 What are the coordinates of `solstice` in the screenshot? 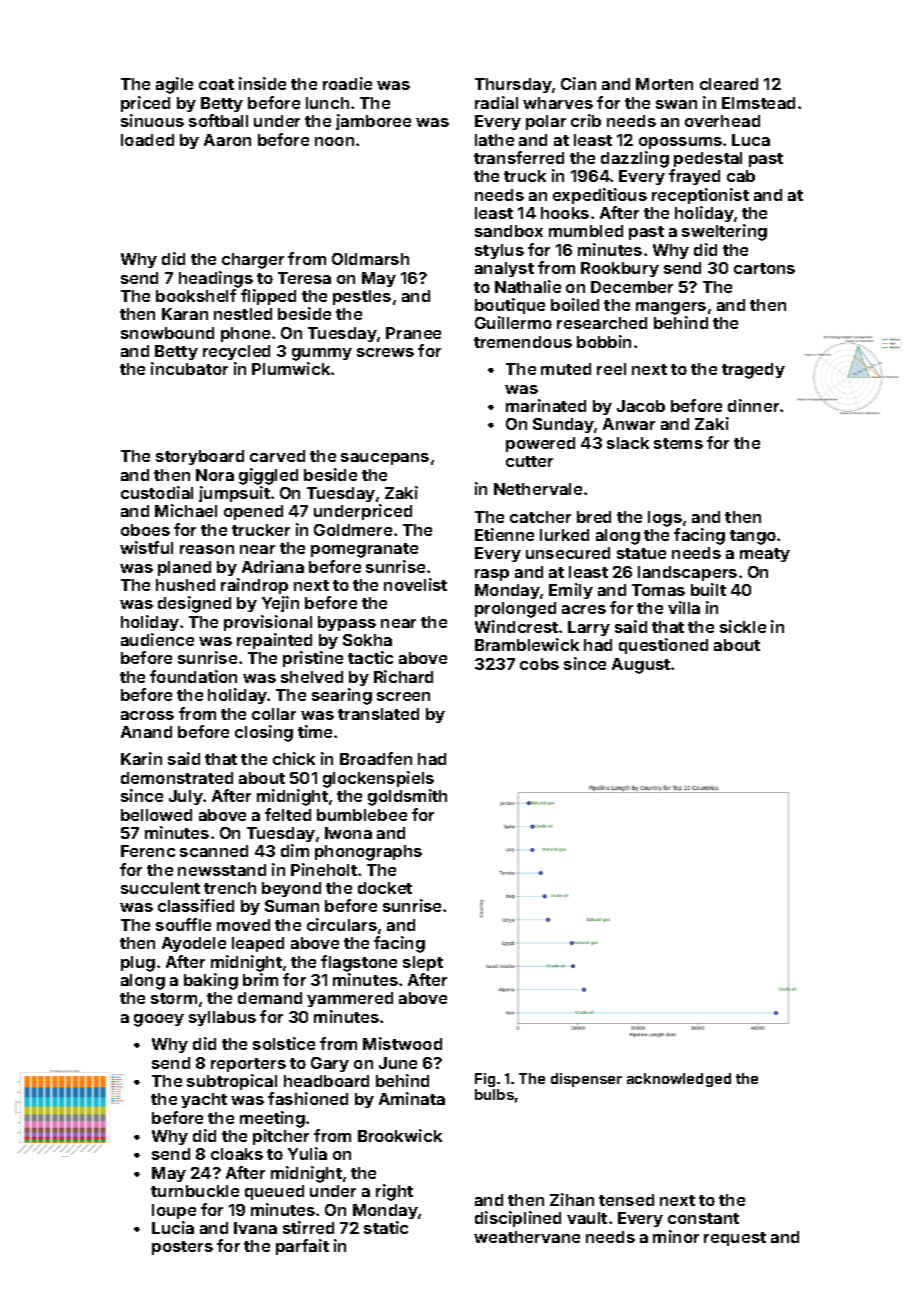 It's located at (284, 1043).
